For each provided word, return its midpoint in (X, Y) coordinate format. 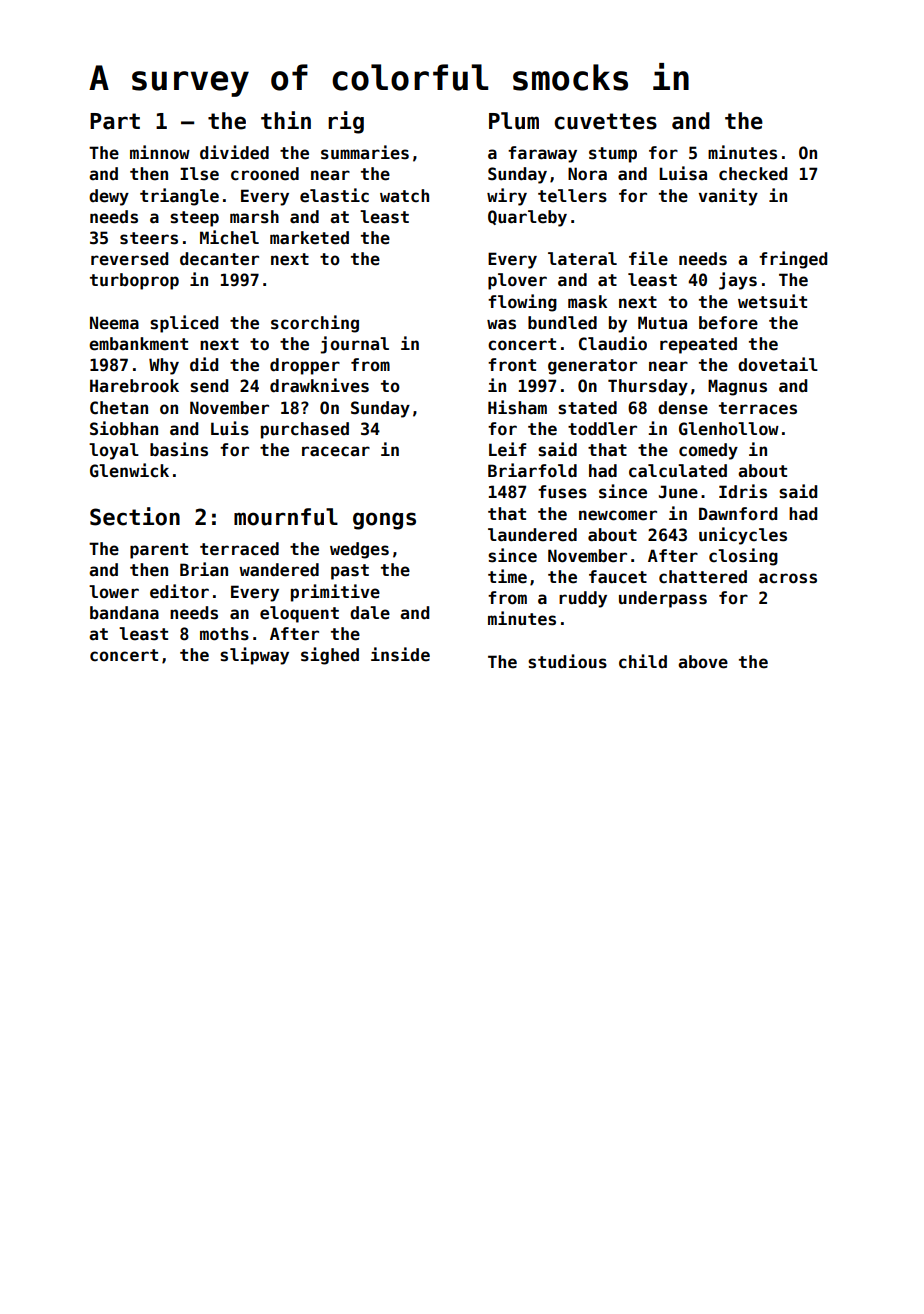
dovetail (778, 364)
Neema (114, 323)
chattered (703, 577)
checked (753, 174)
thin (286, 120)
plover (517, 281)
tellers (572, 196)
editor (179, 591)
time (507, 576)
